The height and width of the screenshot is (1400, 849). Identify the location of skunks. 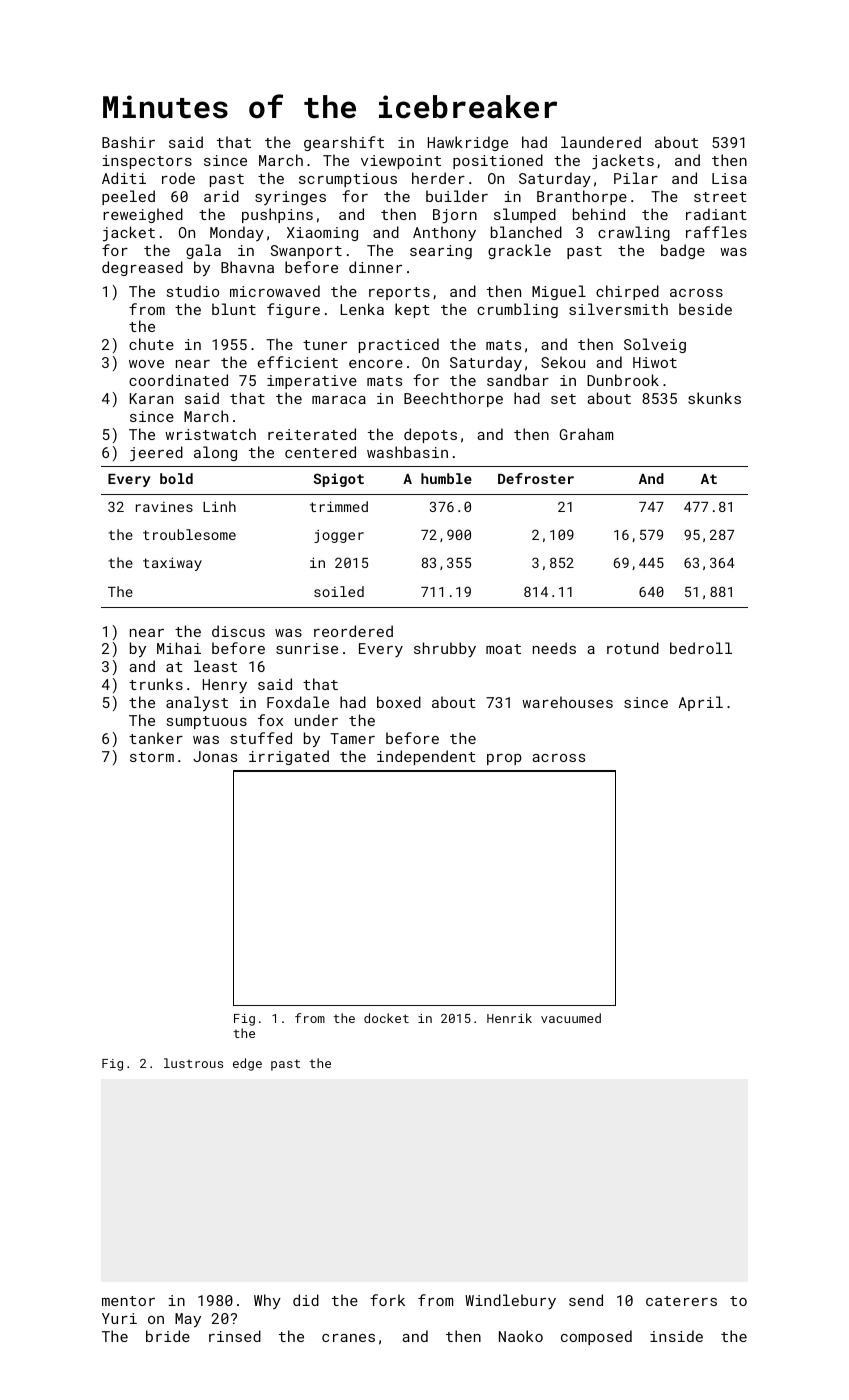
(714, 398).
